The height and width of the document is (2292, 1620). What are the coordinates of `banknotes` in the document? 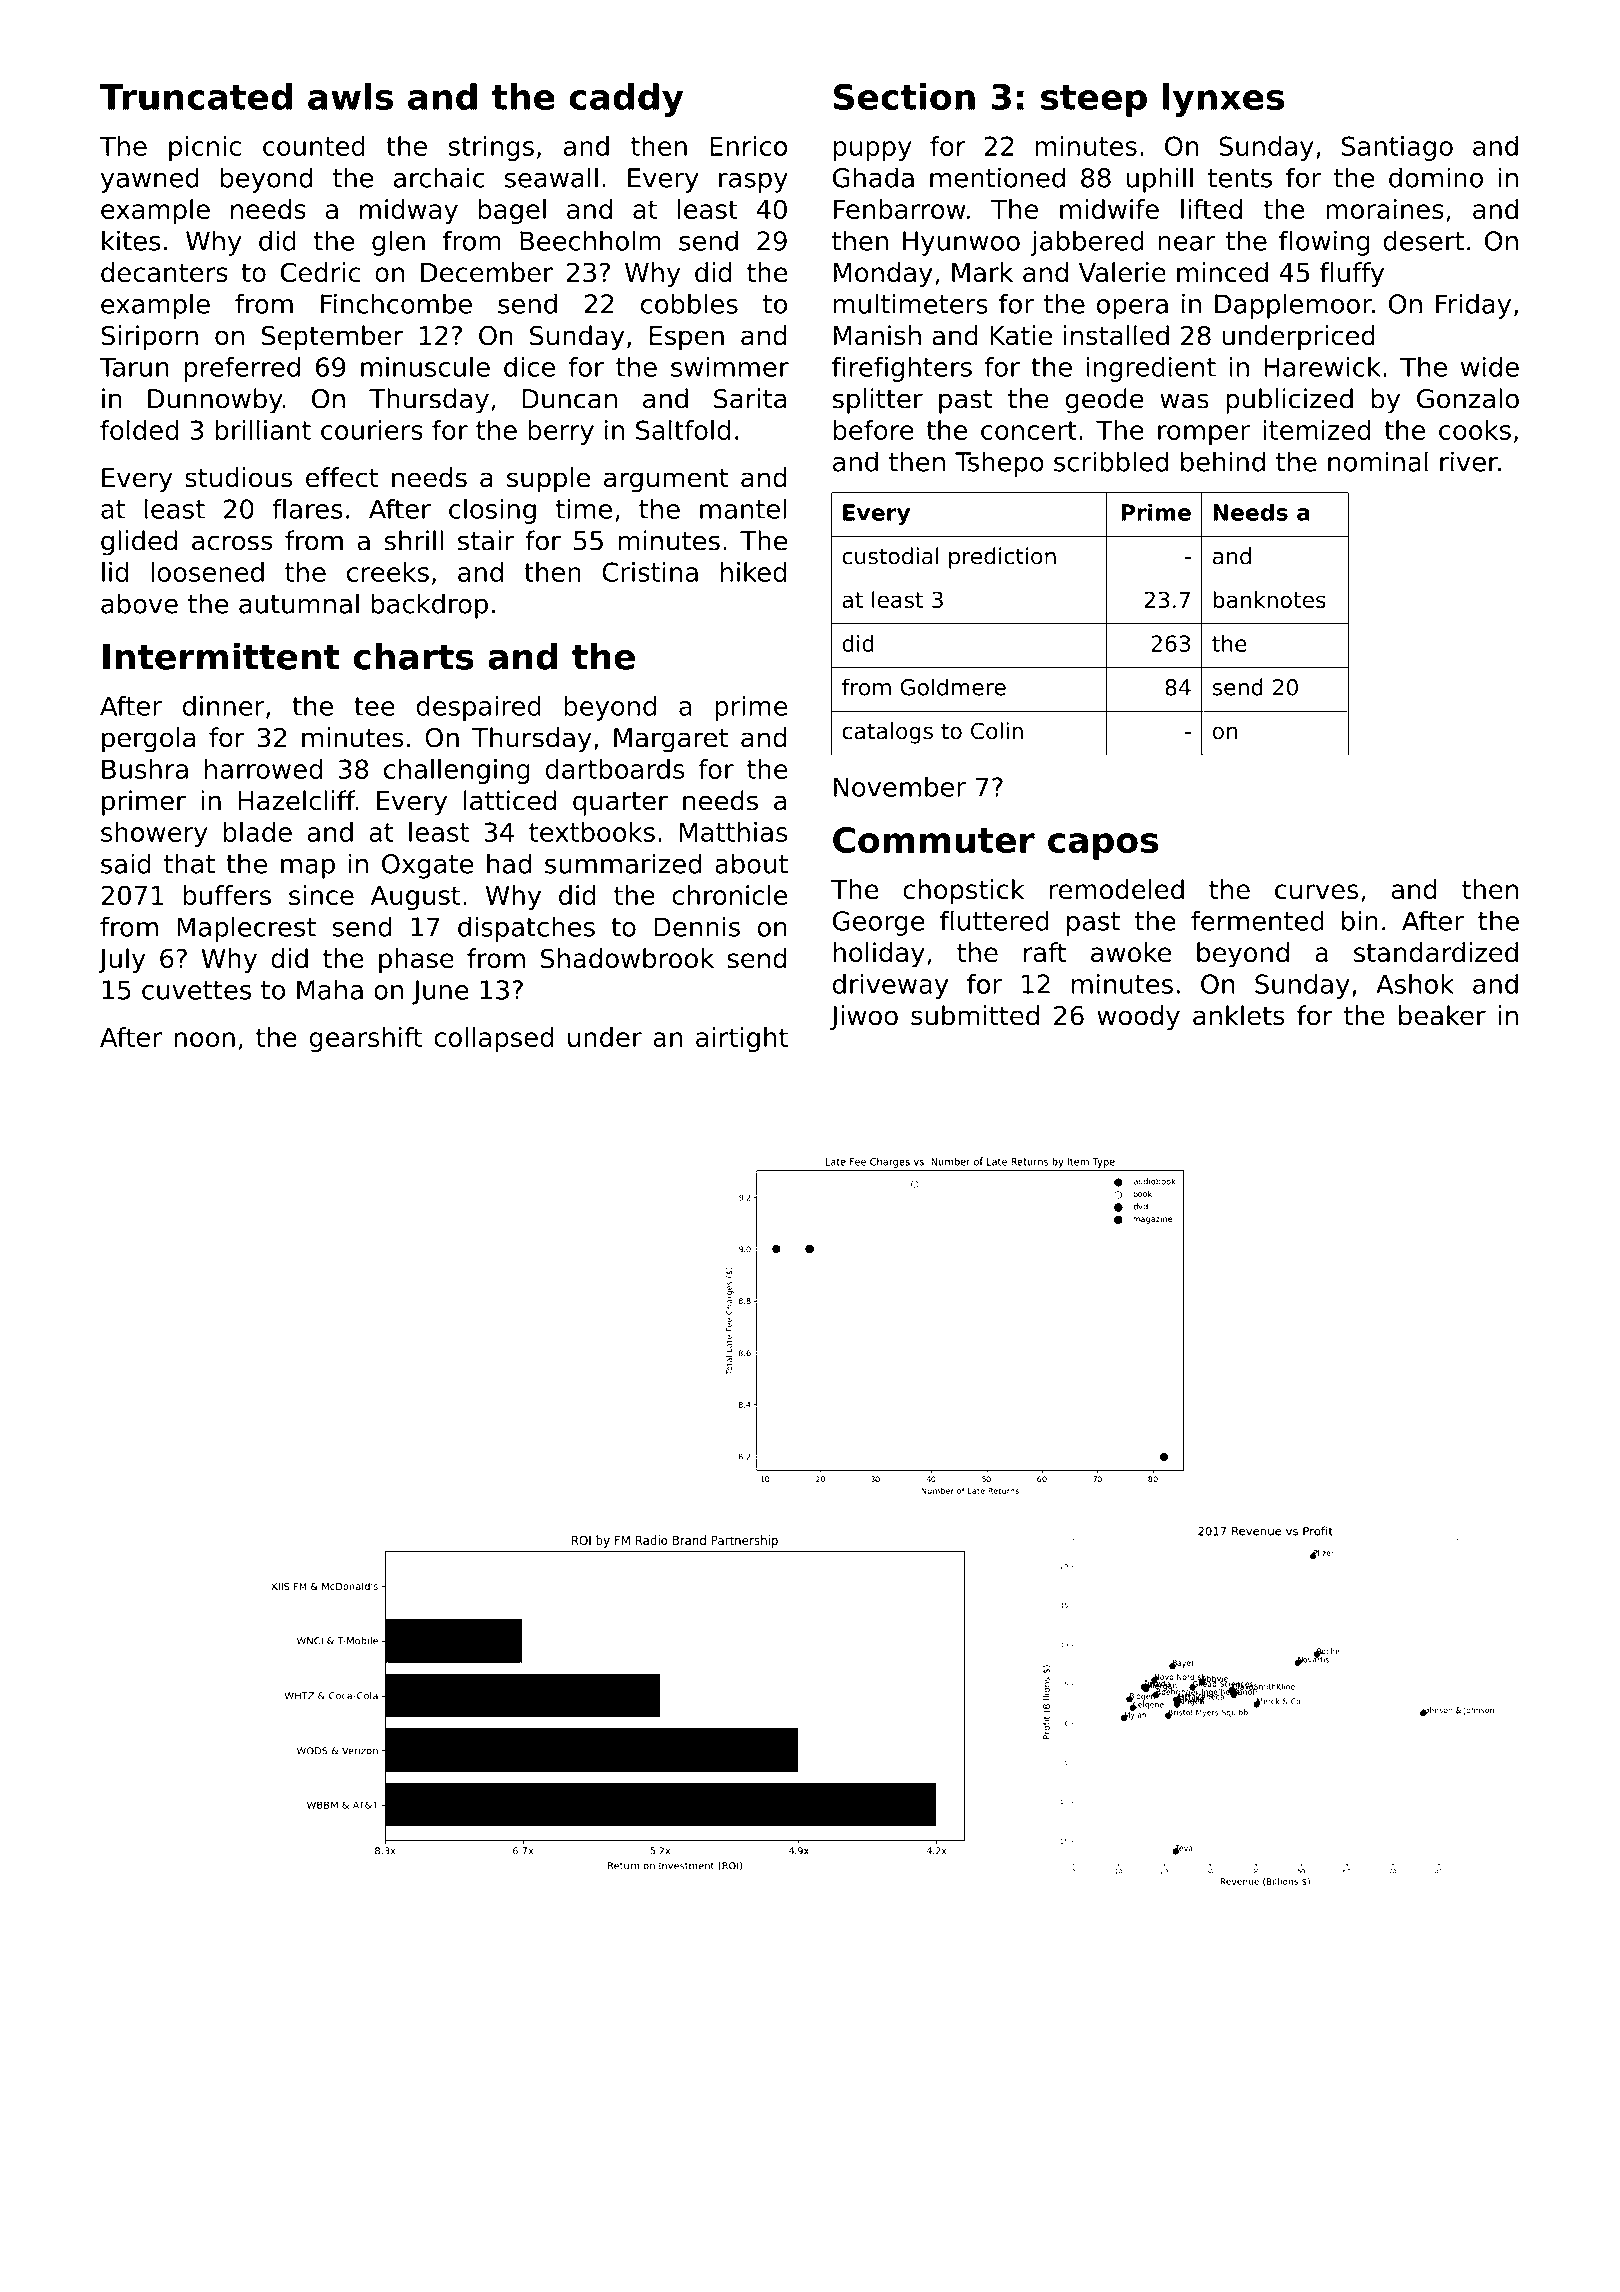 It's located at (1269, 599).
